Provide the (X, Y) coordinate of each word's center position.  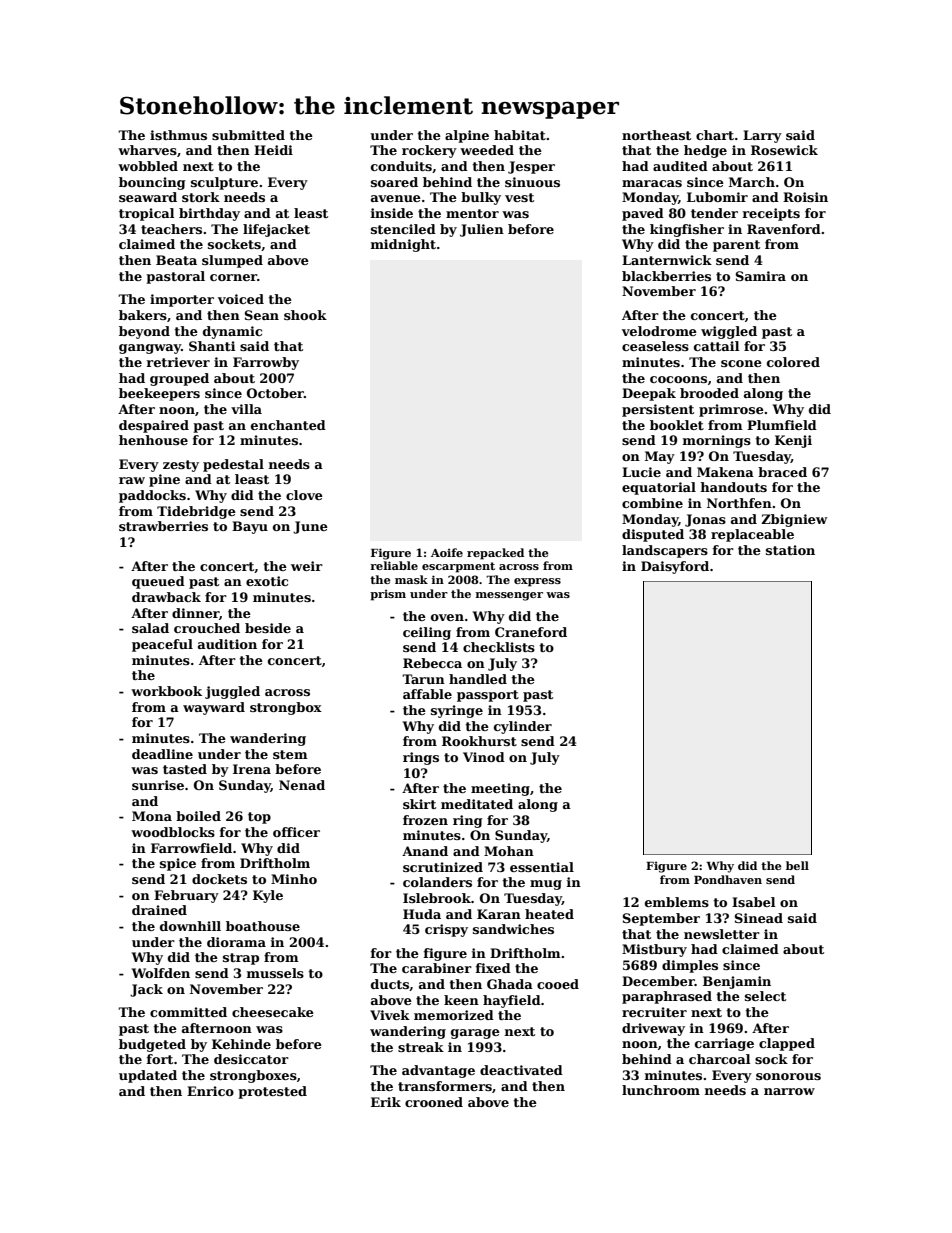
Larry (762, 136)
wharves (147, 150)
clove (304, 495)
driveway (653, 1029)
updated (148, 1076)
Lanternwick (667, 260)
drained (159, 910)
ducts (390, 984)
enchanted (288, 425)
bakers (143, 315)
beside (268, 628)
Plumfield (782, 425)
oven (447, 617)
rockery (429, 151)
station (790, 550)
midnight (403, 245)
